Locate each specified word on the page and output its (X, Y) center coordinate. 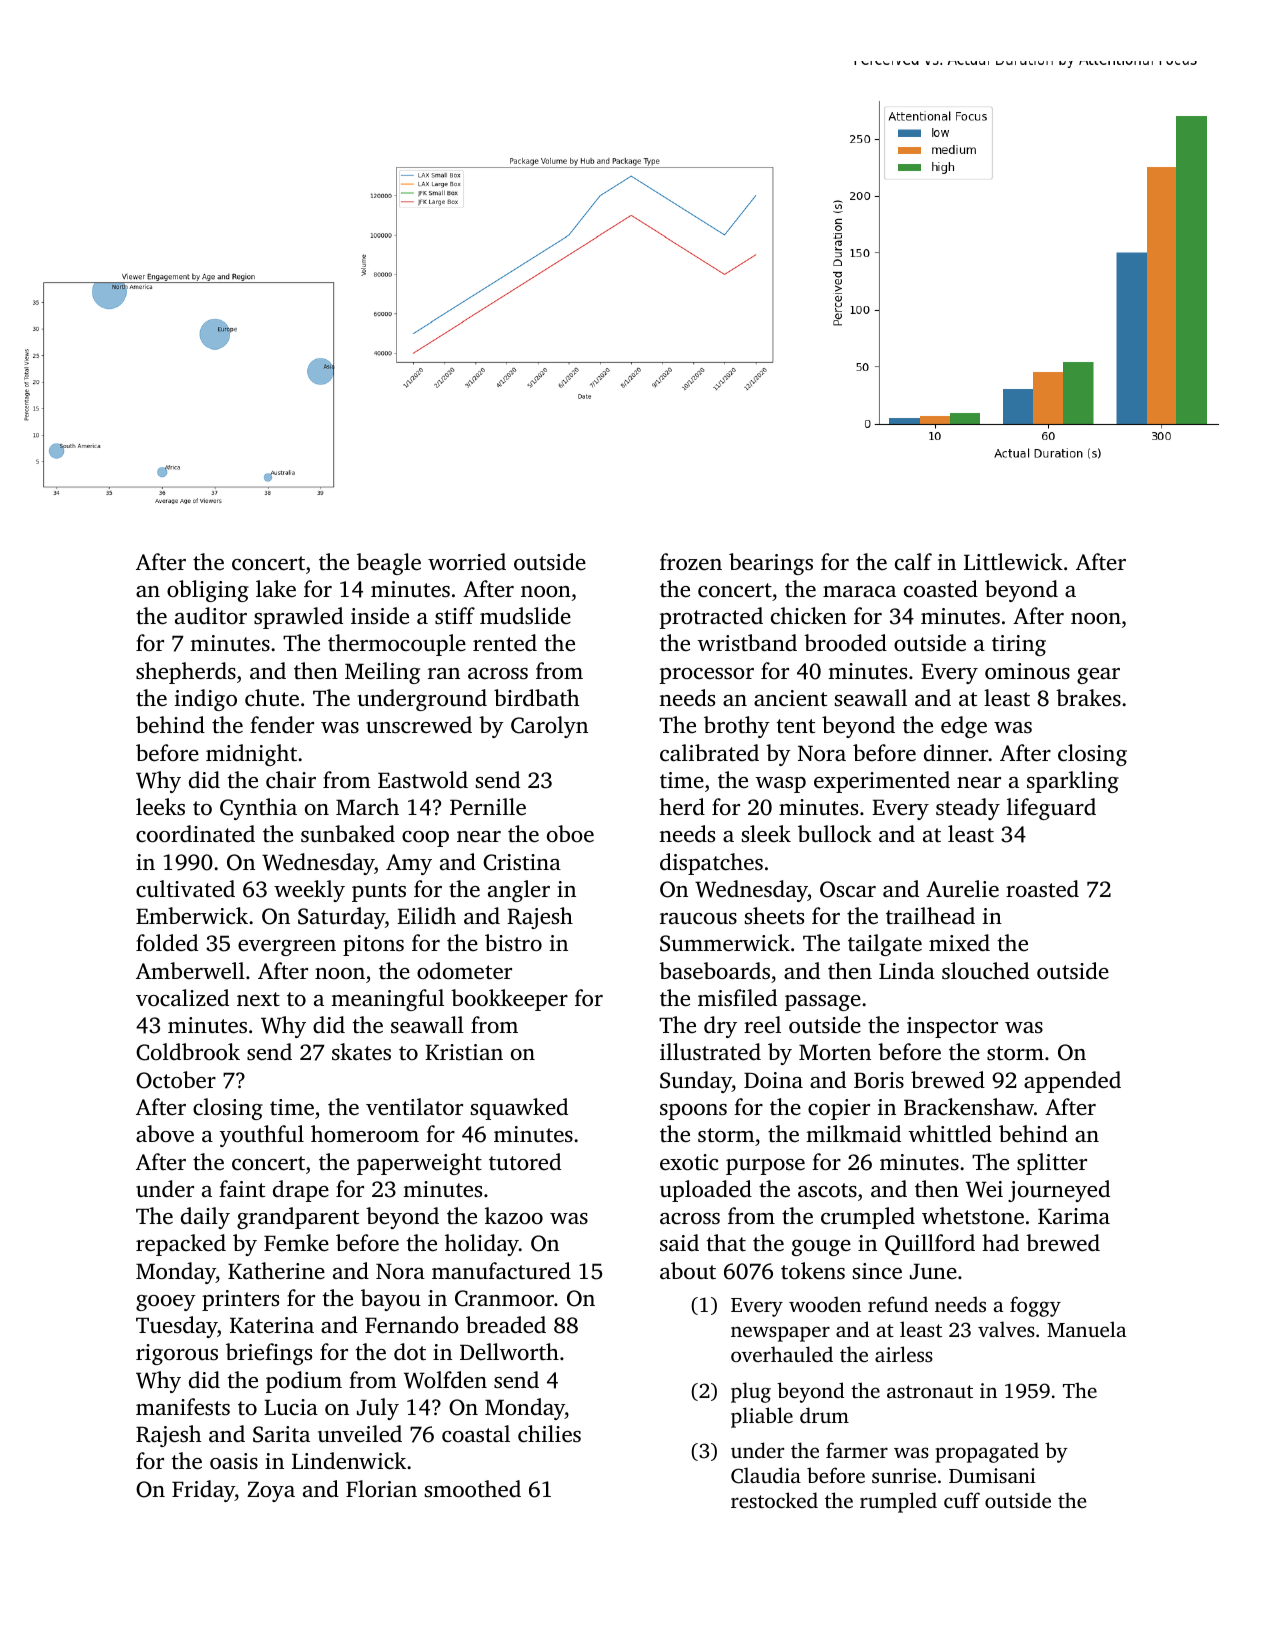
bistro (513, 942)
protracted (711, 618)
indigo (206, 700)
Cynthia (258, 809)
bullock (835, 834)
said (679, 1242)
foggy (1035, 1306)
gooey (166, 1303)
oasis (234, 1461)
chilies (549, 1434)
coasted (941, 589)
